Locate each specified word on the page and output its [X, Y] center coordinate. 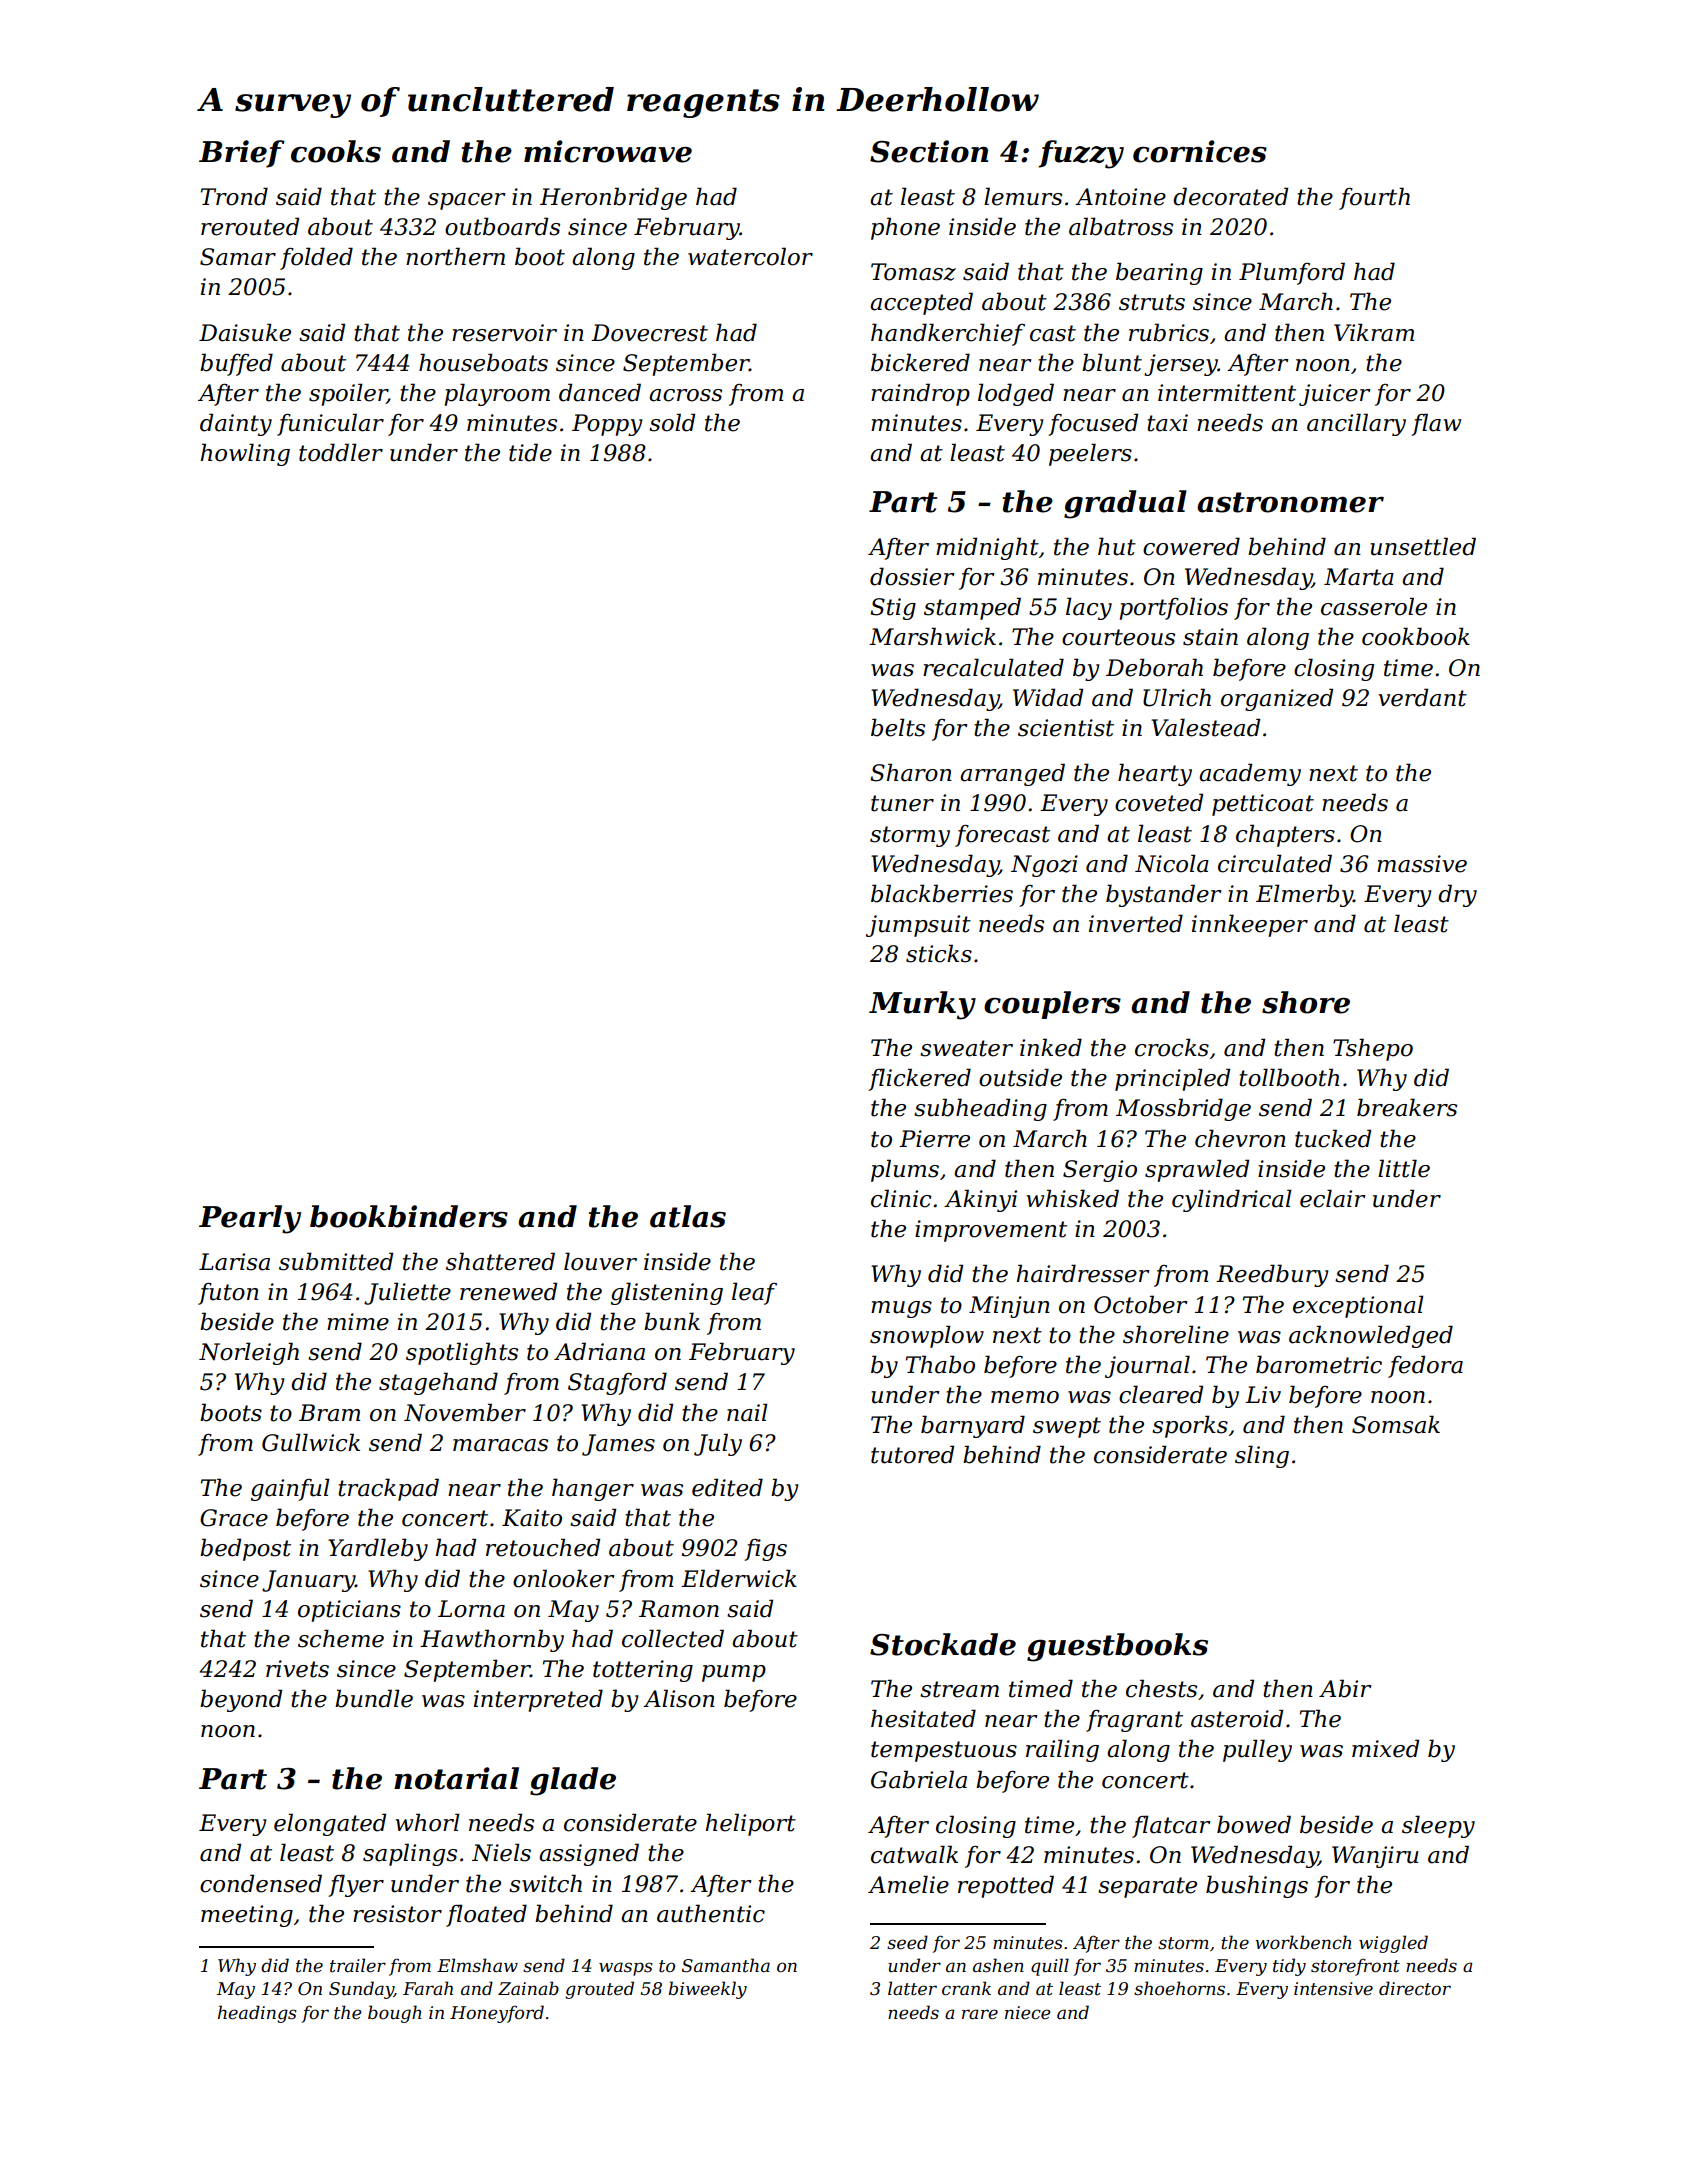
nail [747, 1412]
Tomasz [913, 272]
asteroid [1237, 1718]
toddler [341, 452]
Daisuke [245, 332]
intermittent [1227, 393]
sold [672, 422]
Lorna [471, 1609]
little [1404, 1168]
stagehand [438, 1383]
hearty [1155, 774]
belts [898, 727]
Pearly [250, 1219]
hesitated [923, 1718]
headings [257, 2014]
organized [1277, 699]
